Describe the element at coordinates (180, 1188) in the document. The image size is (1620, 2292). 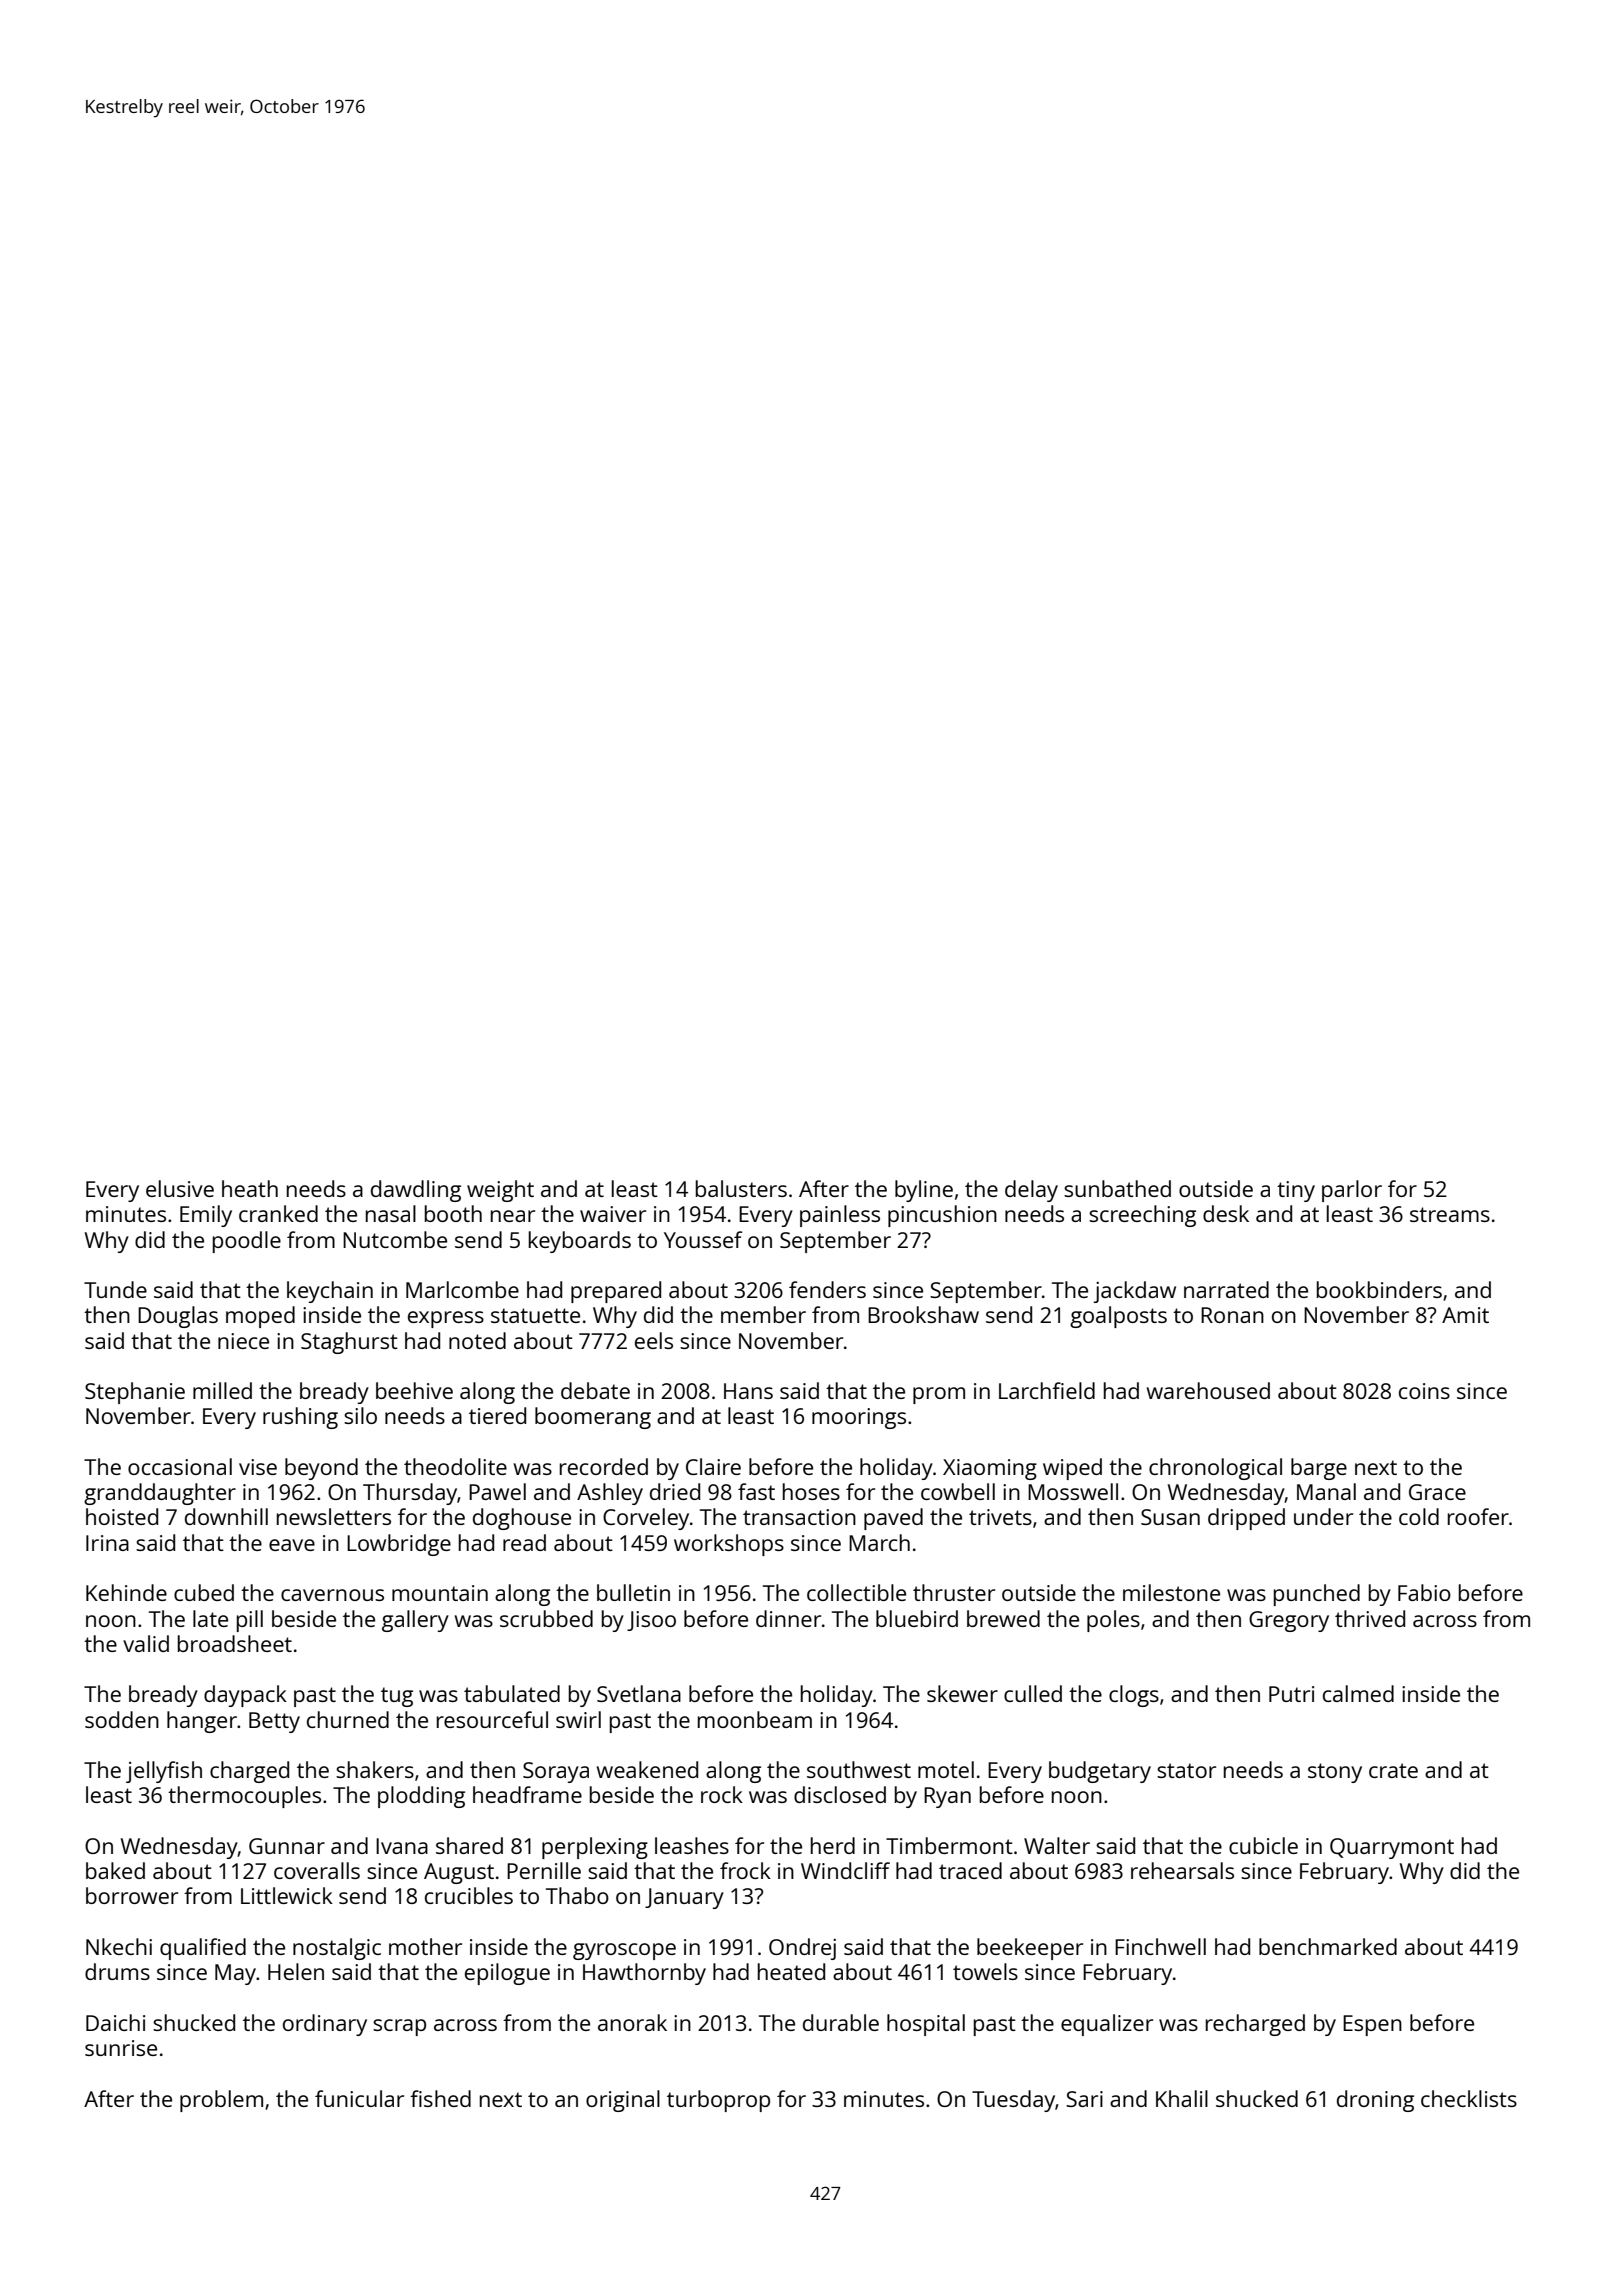
I see `elusive` at that location.
